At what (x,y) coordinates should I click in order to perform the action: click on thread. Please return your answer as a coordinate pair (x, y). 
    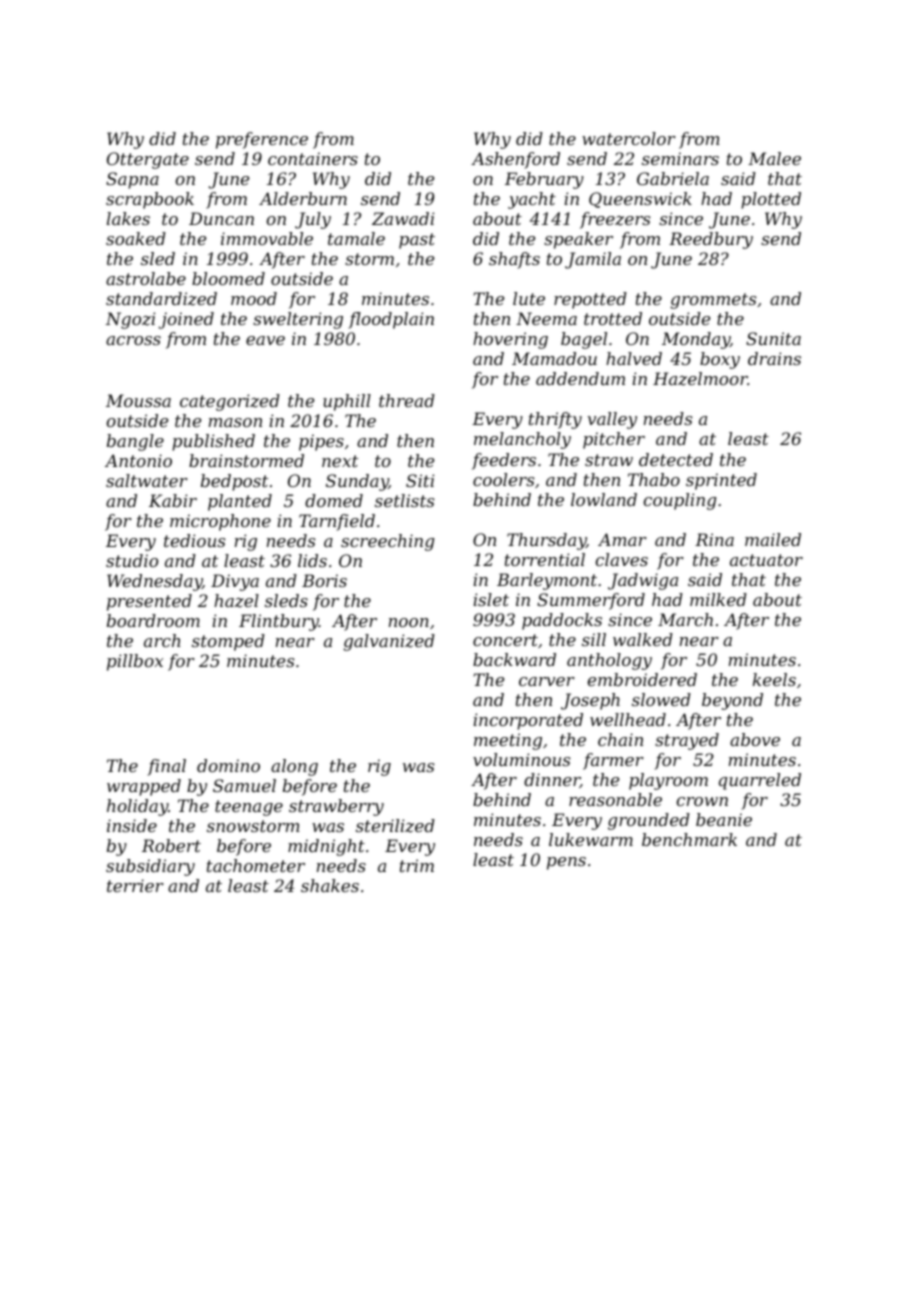
    Looking at the image, I should click on (407, 400).
